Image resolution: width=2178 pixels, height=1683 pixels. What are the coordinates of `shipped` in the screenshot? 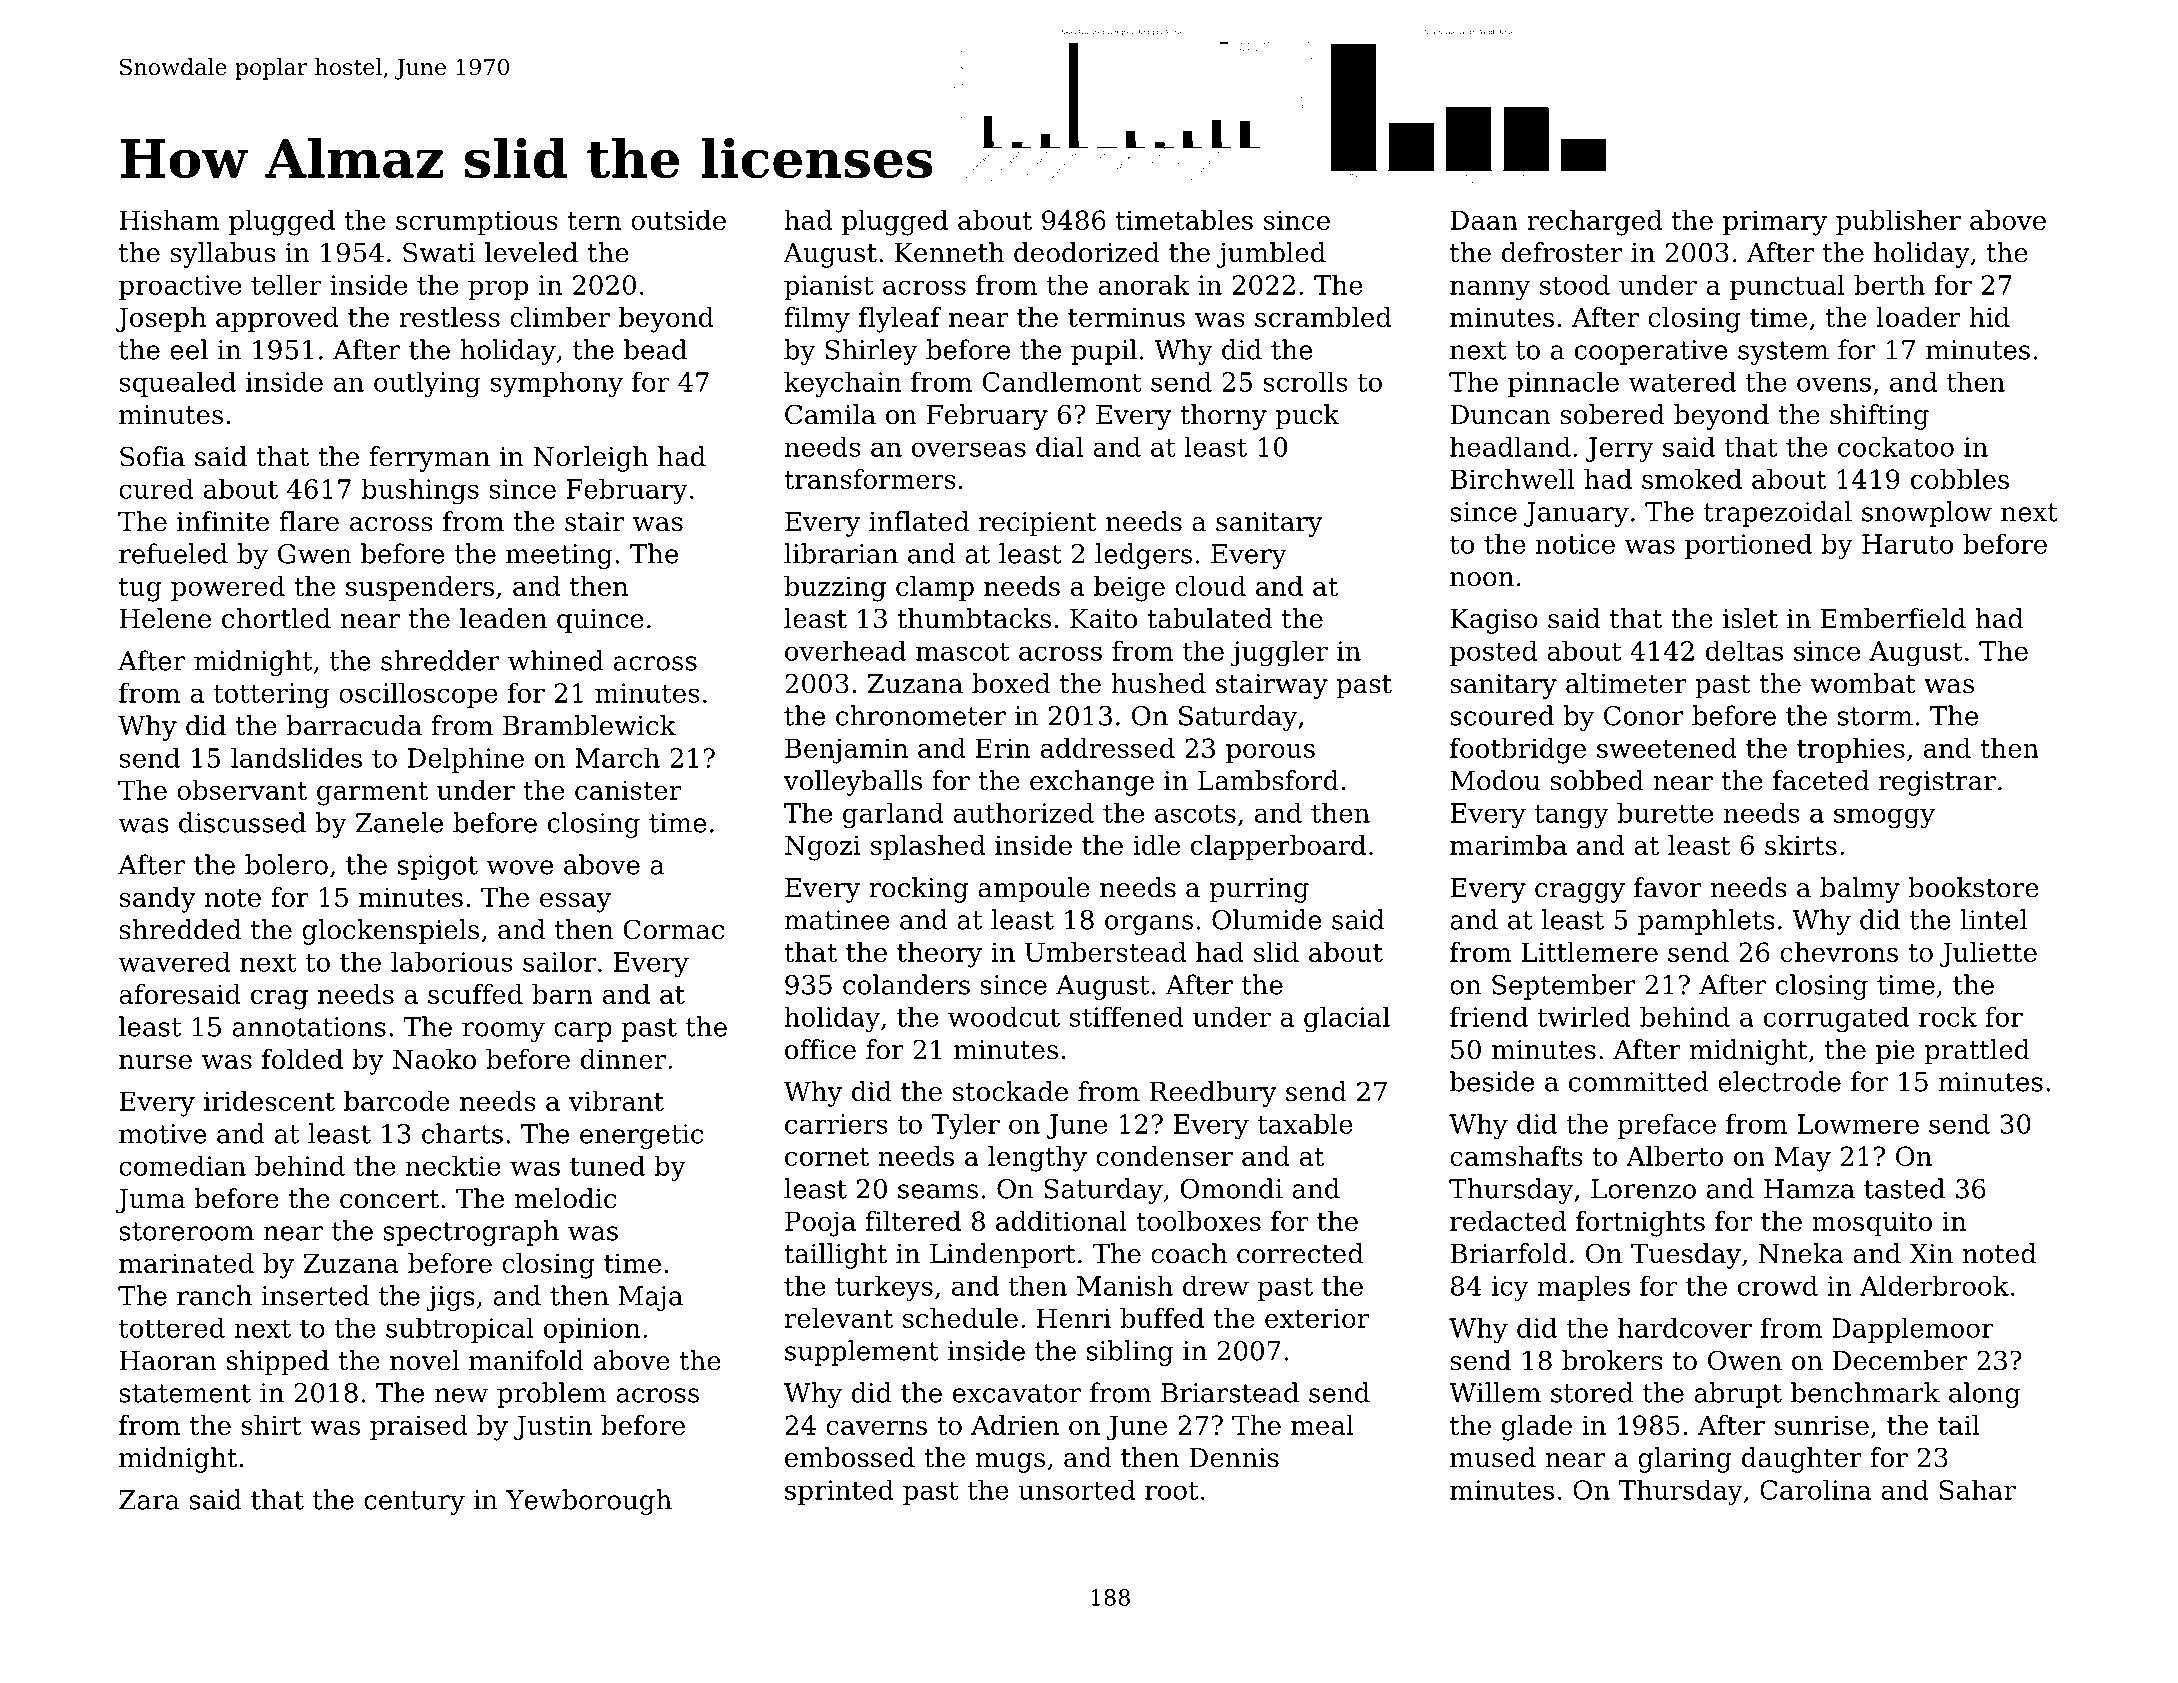 It's located at (278, 1363).
